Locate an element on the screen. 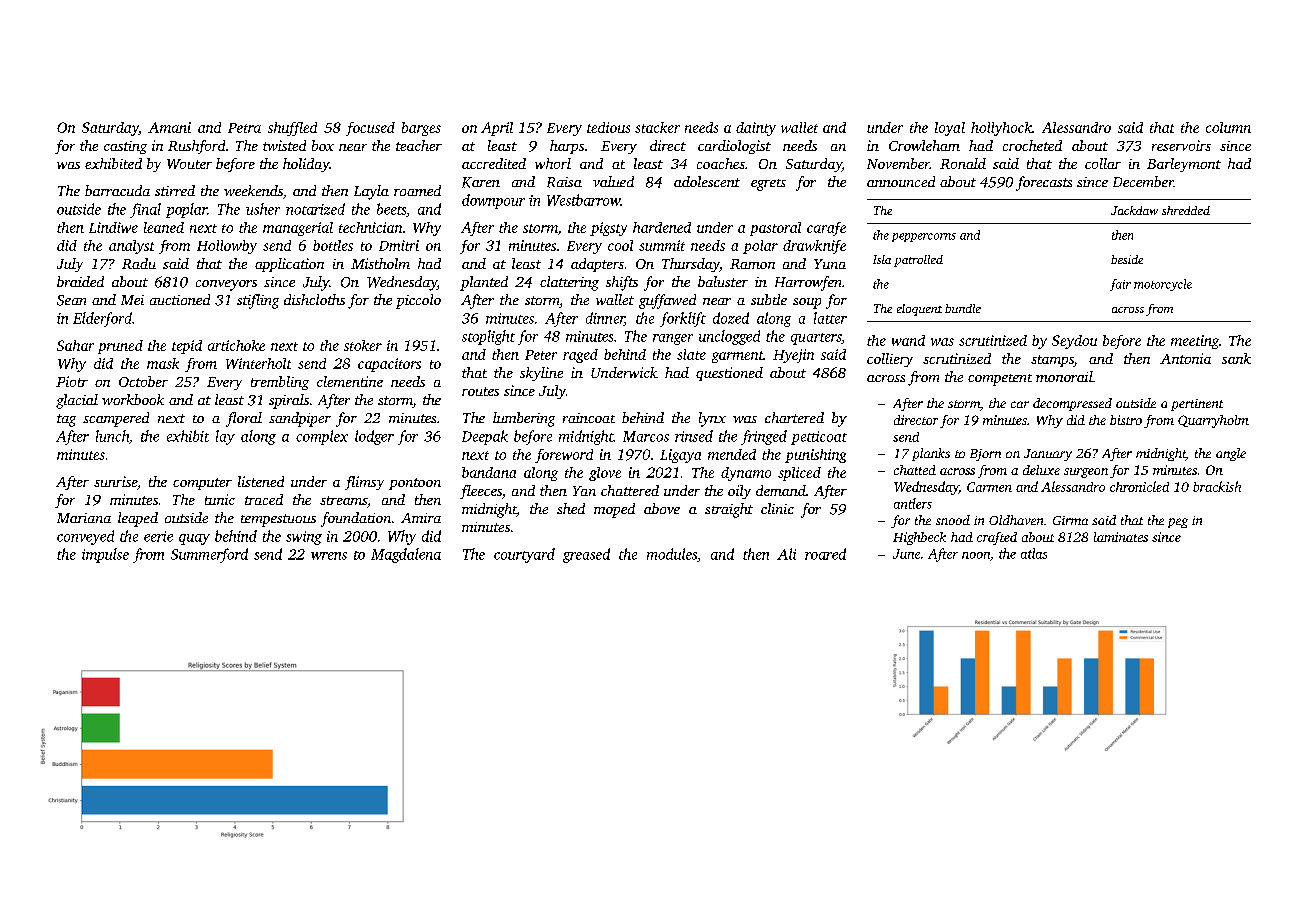  straight is located at coordinates (729, 510).
